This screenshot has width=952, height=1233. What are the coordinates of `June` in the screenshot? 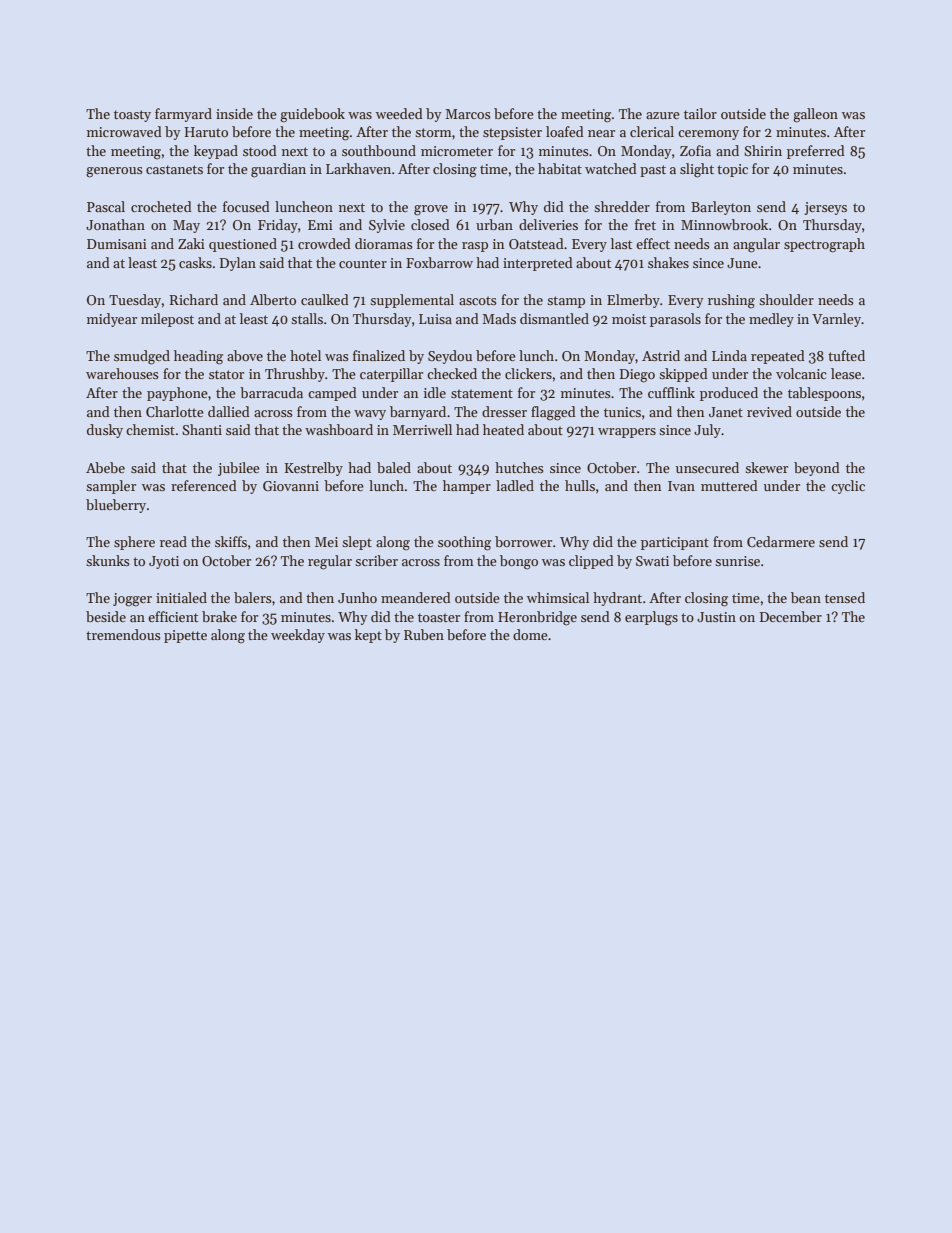 It's located at (742, 263).
